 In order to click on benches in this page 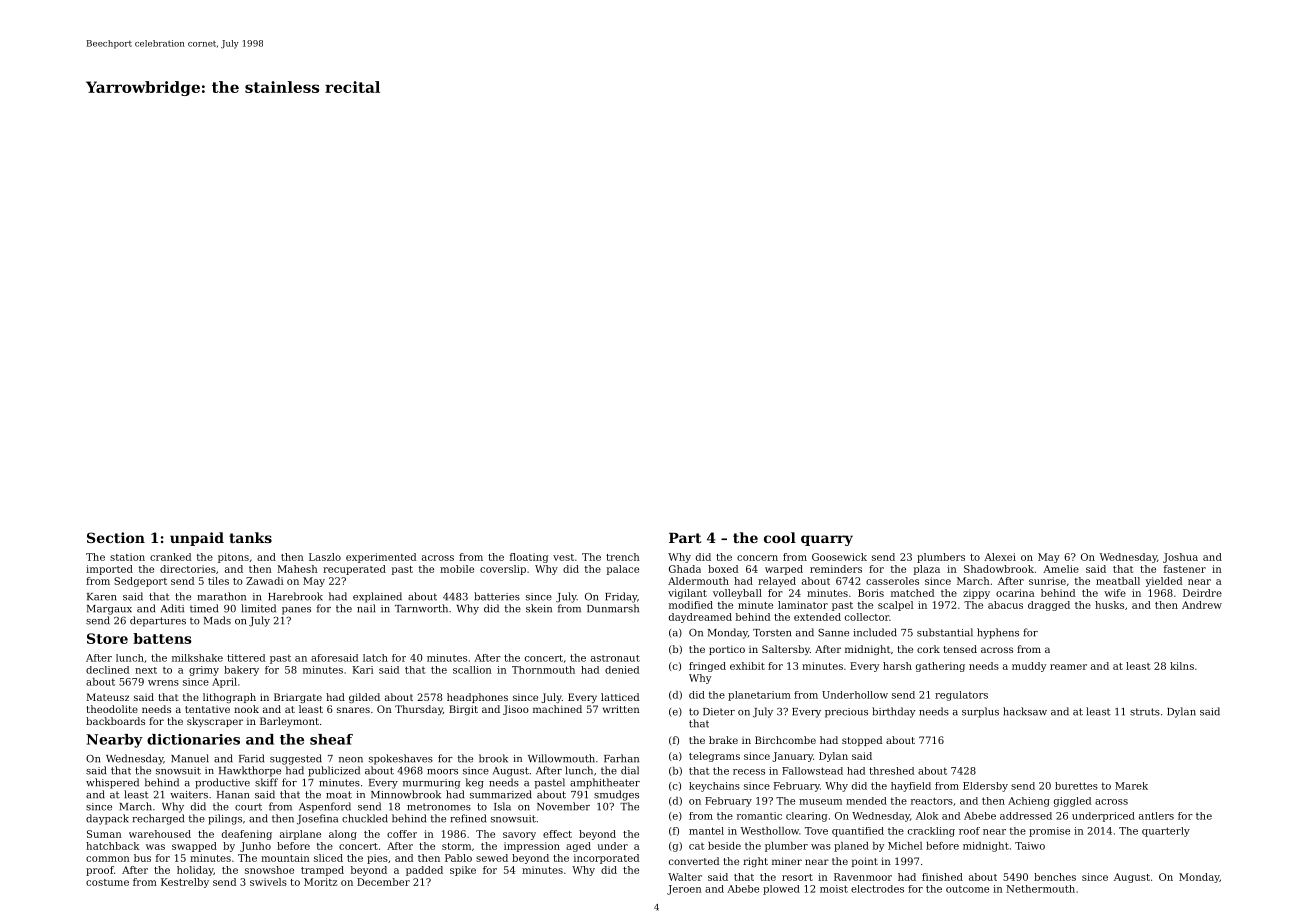, I will do `click(1055, 877)`.
